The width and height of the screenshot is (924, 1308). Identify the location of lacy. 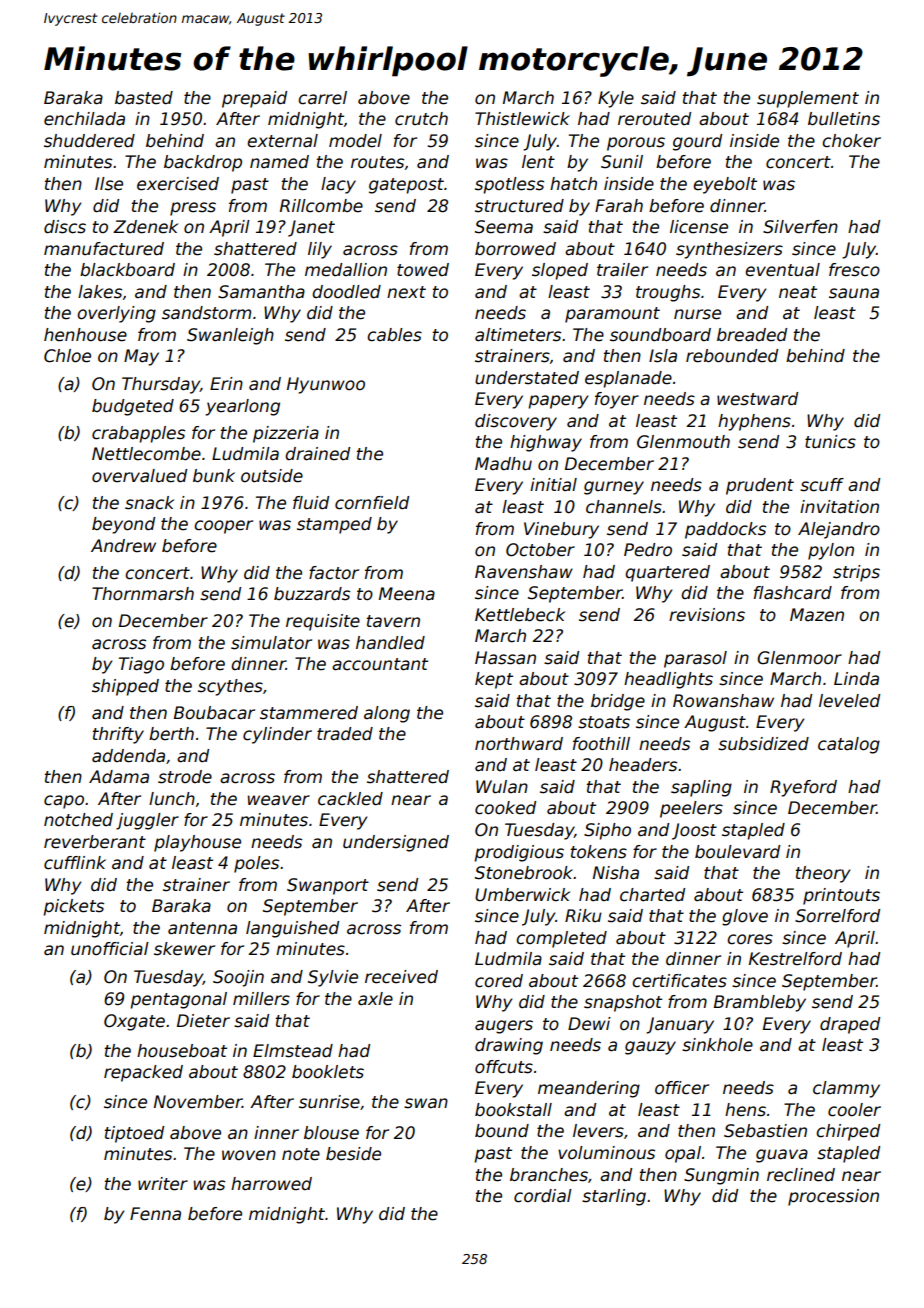
(338, 185).
